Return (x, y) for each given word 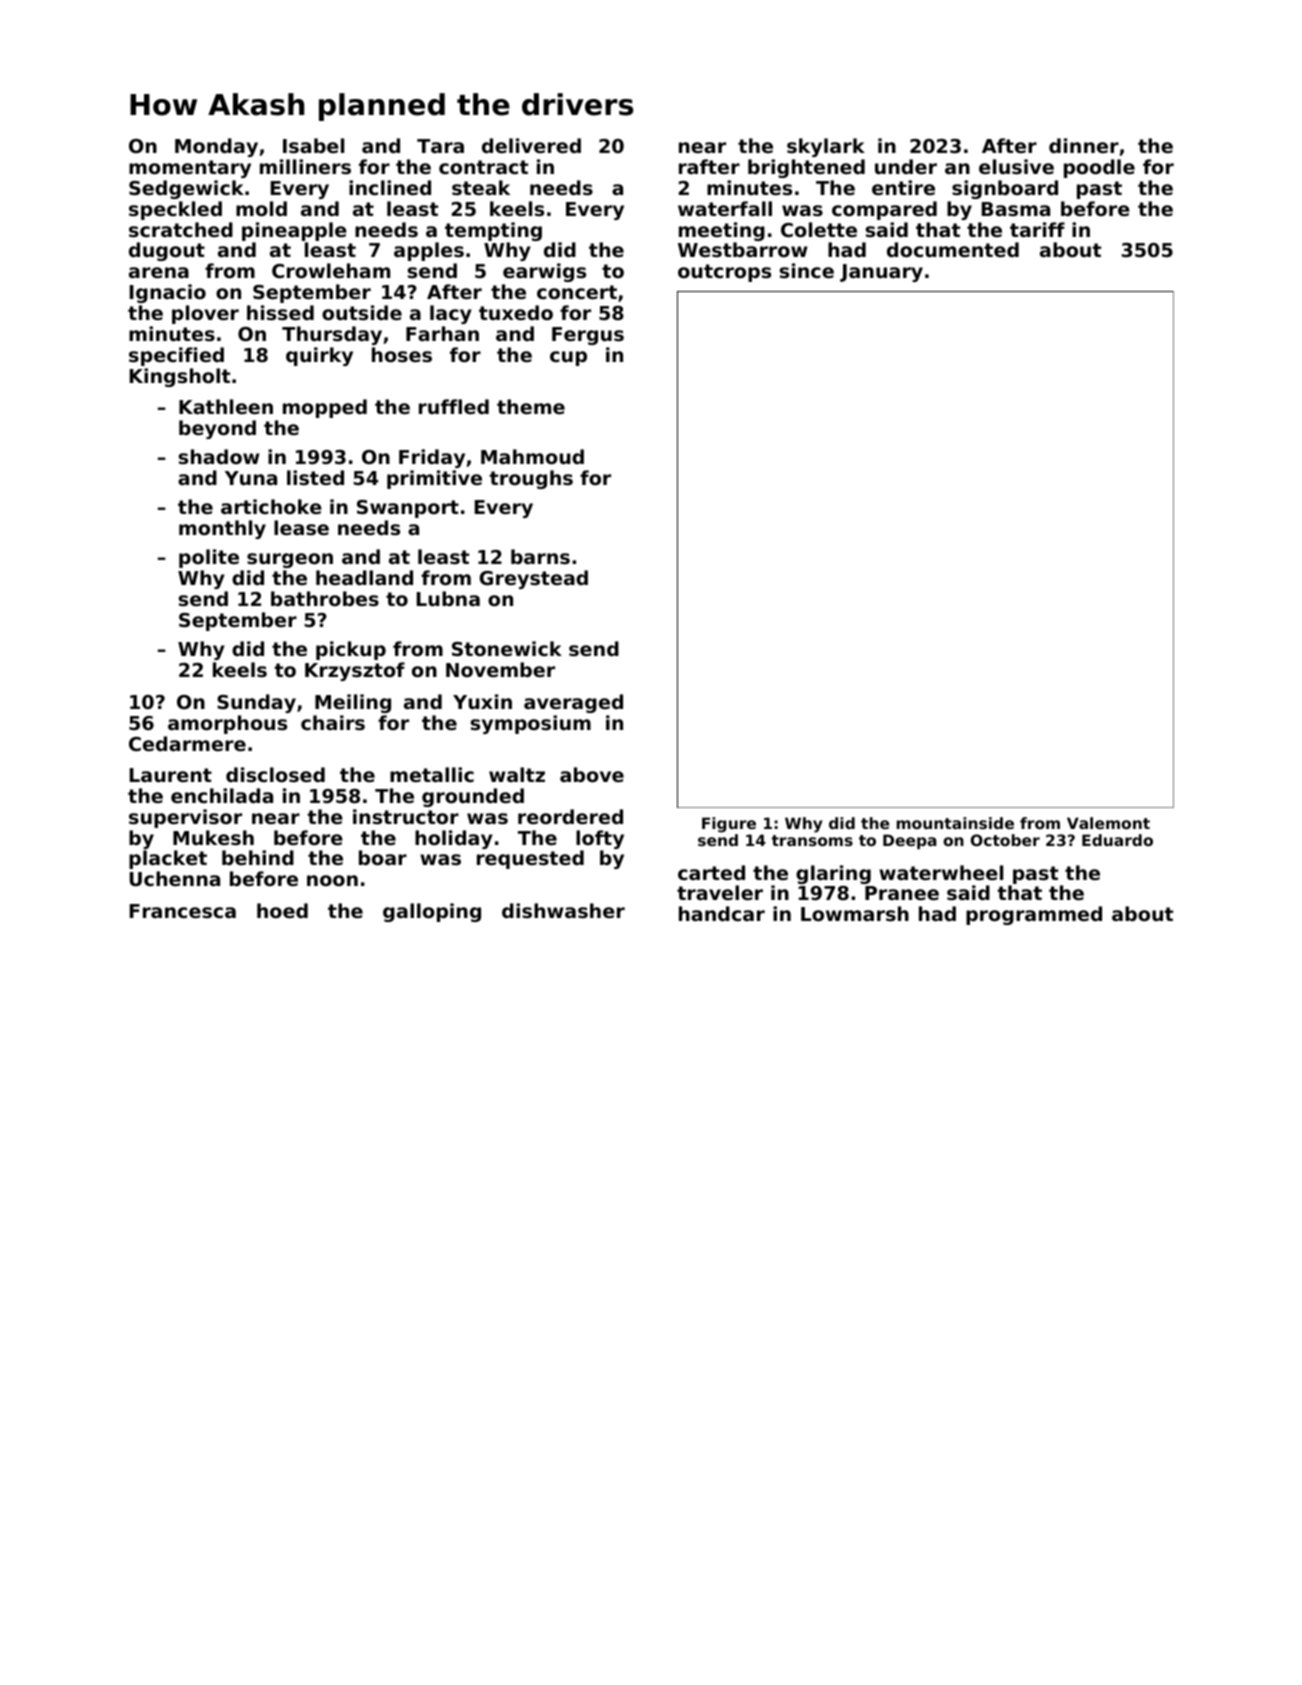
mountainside (955, 823)
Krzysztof (355, 671)
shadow (219, 457)
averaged (573, 703)
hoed (282, 910)
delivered (531, 145)
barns (540, 556)
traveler (720, 892)
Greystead (533, 579)
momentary (190, 169)
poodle (1099, 168)
